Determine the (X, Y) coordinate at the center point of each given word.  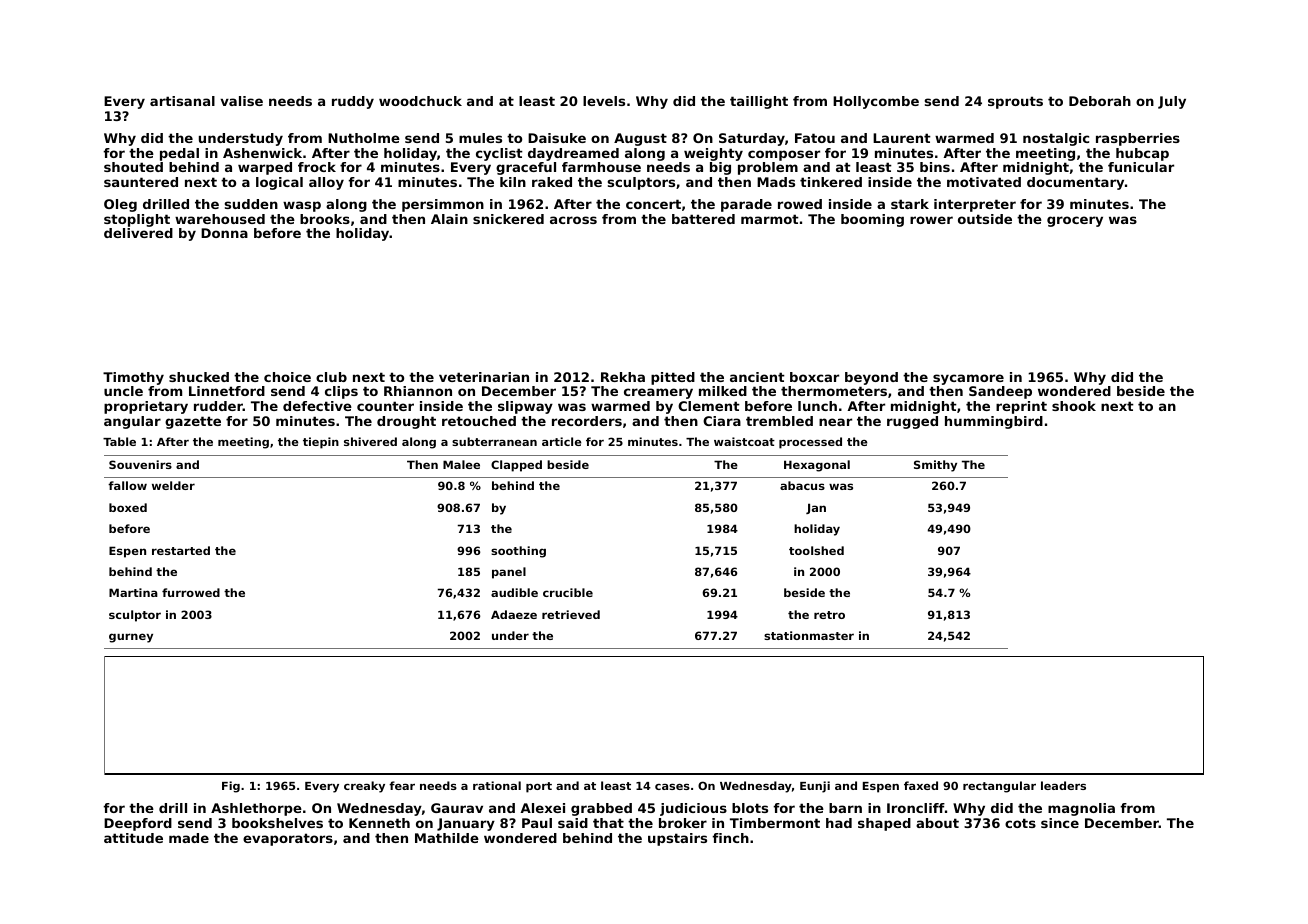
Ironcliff (916, 808)
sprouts (1015, 102)
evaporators (288, 839)
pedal (179, 154)
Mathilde (447, 838)
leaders (1063, 785)
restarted (181, 550)
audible (514, 592)
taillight (759, 102)
